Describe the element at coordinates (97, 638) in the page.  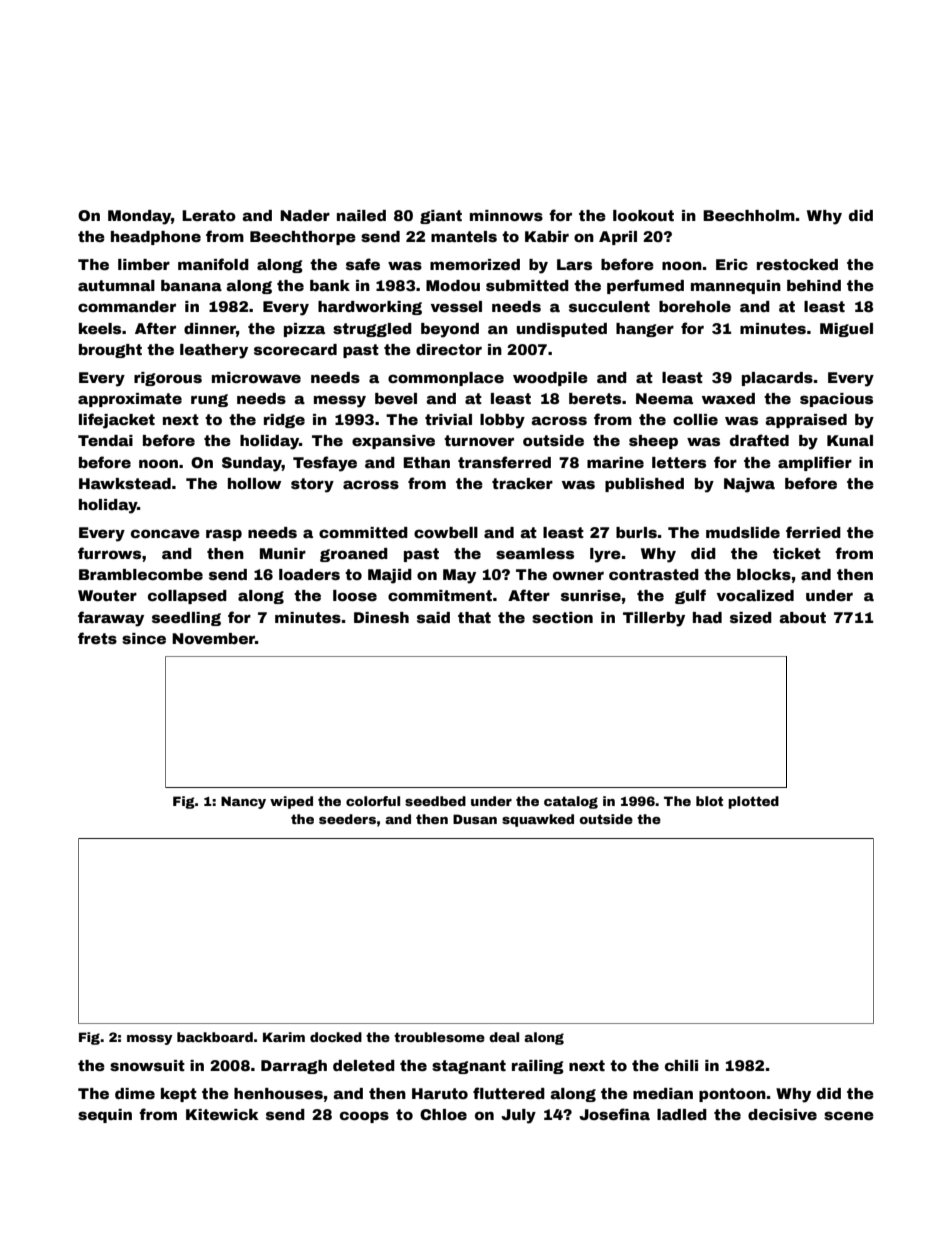
I see `frets` at that location.
